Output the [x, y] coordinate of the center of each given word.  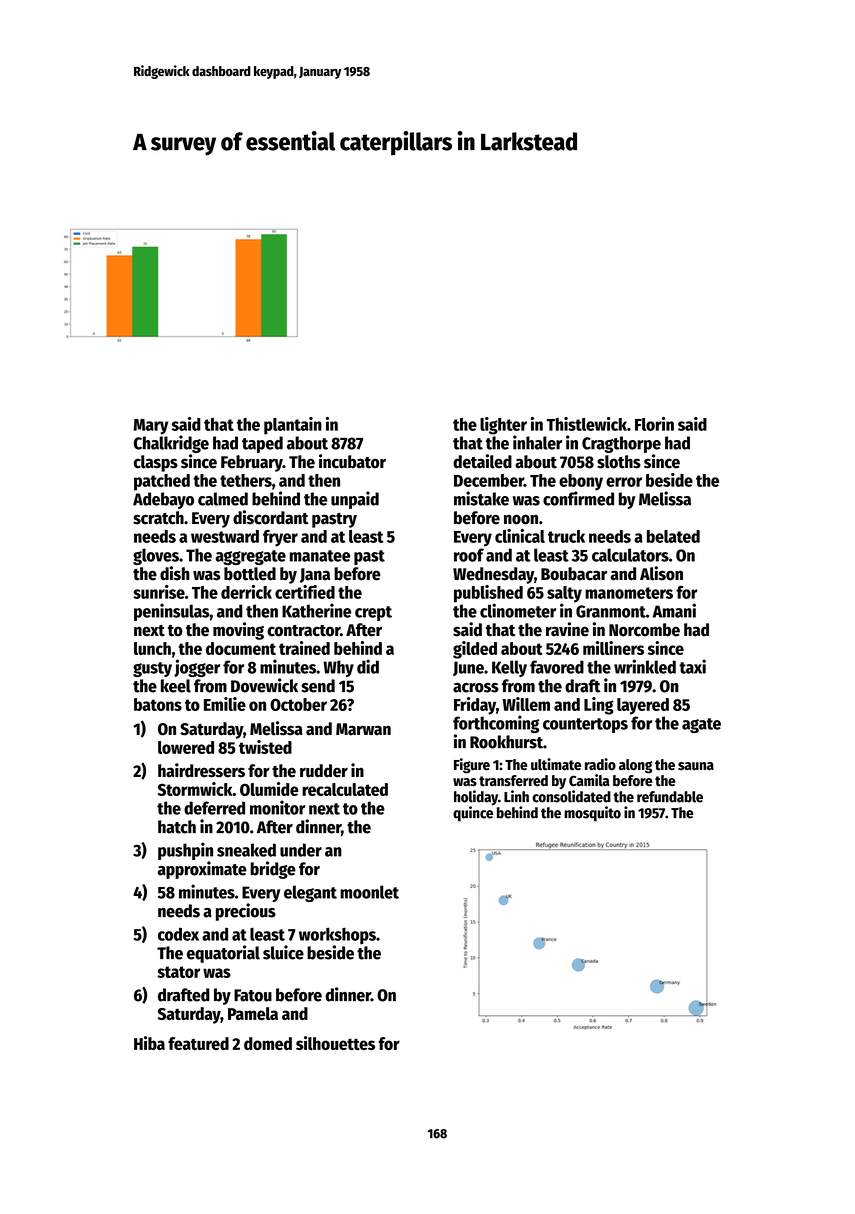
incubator [352, 461]
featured [198, 1043]
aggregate [251, 557]
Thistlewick [587, 424]
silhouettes [335, 1043]
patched [162, 482]
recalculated [345, 789]
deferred [214, 808]
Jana [315, 575]
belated [673, 536]
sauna [696, 766]
